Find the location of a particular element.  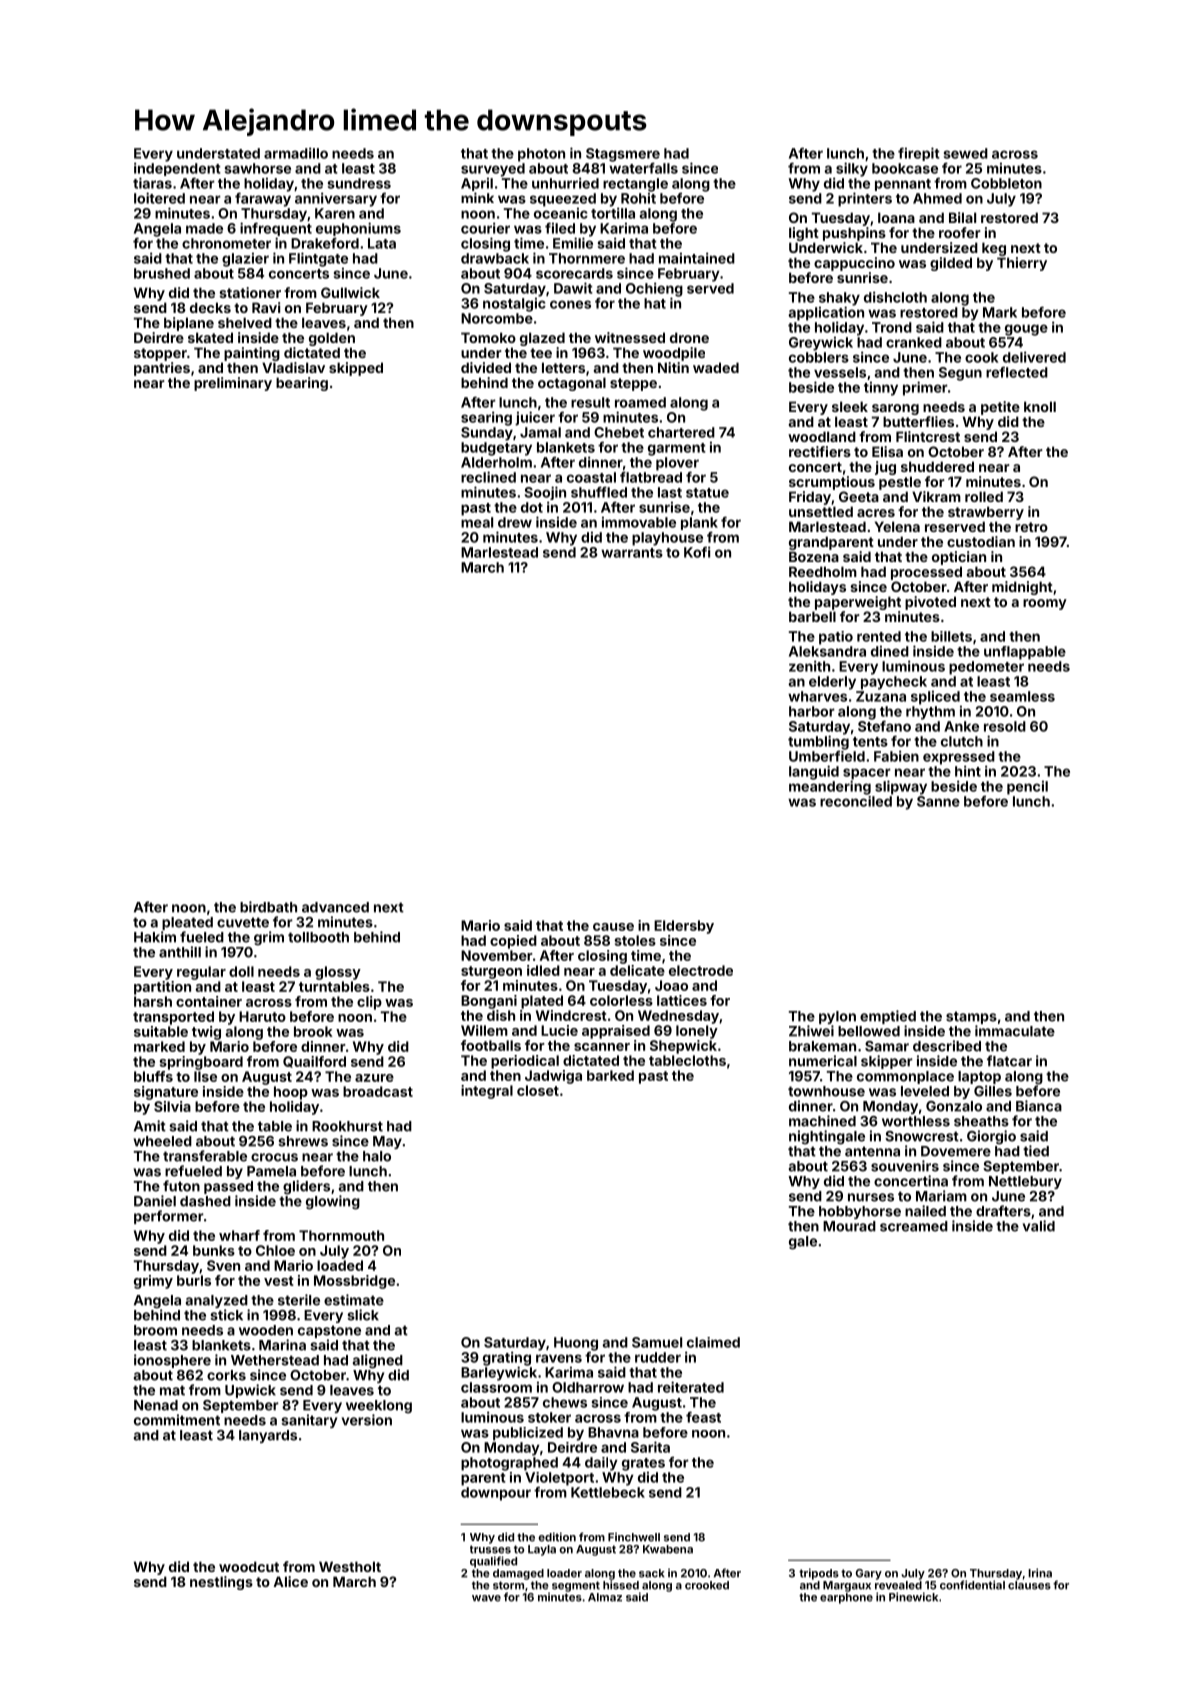

closet is located at coordinates (538, 1090).
